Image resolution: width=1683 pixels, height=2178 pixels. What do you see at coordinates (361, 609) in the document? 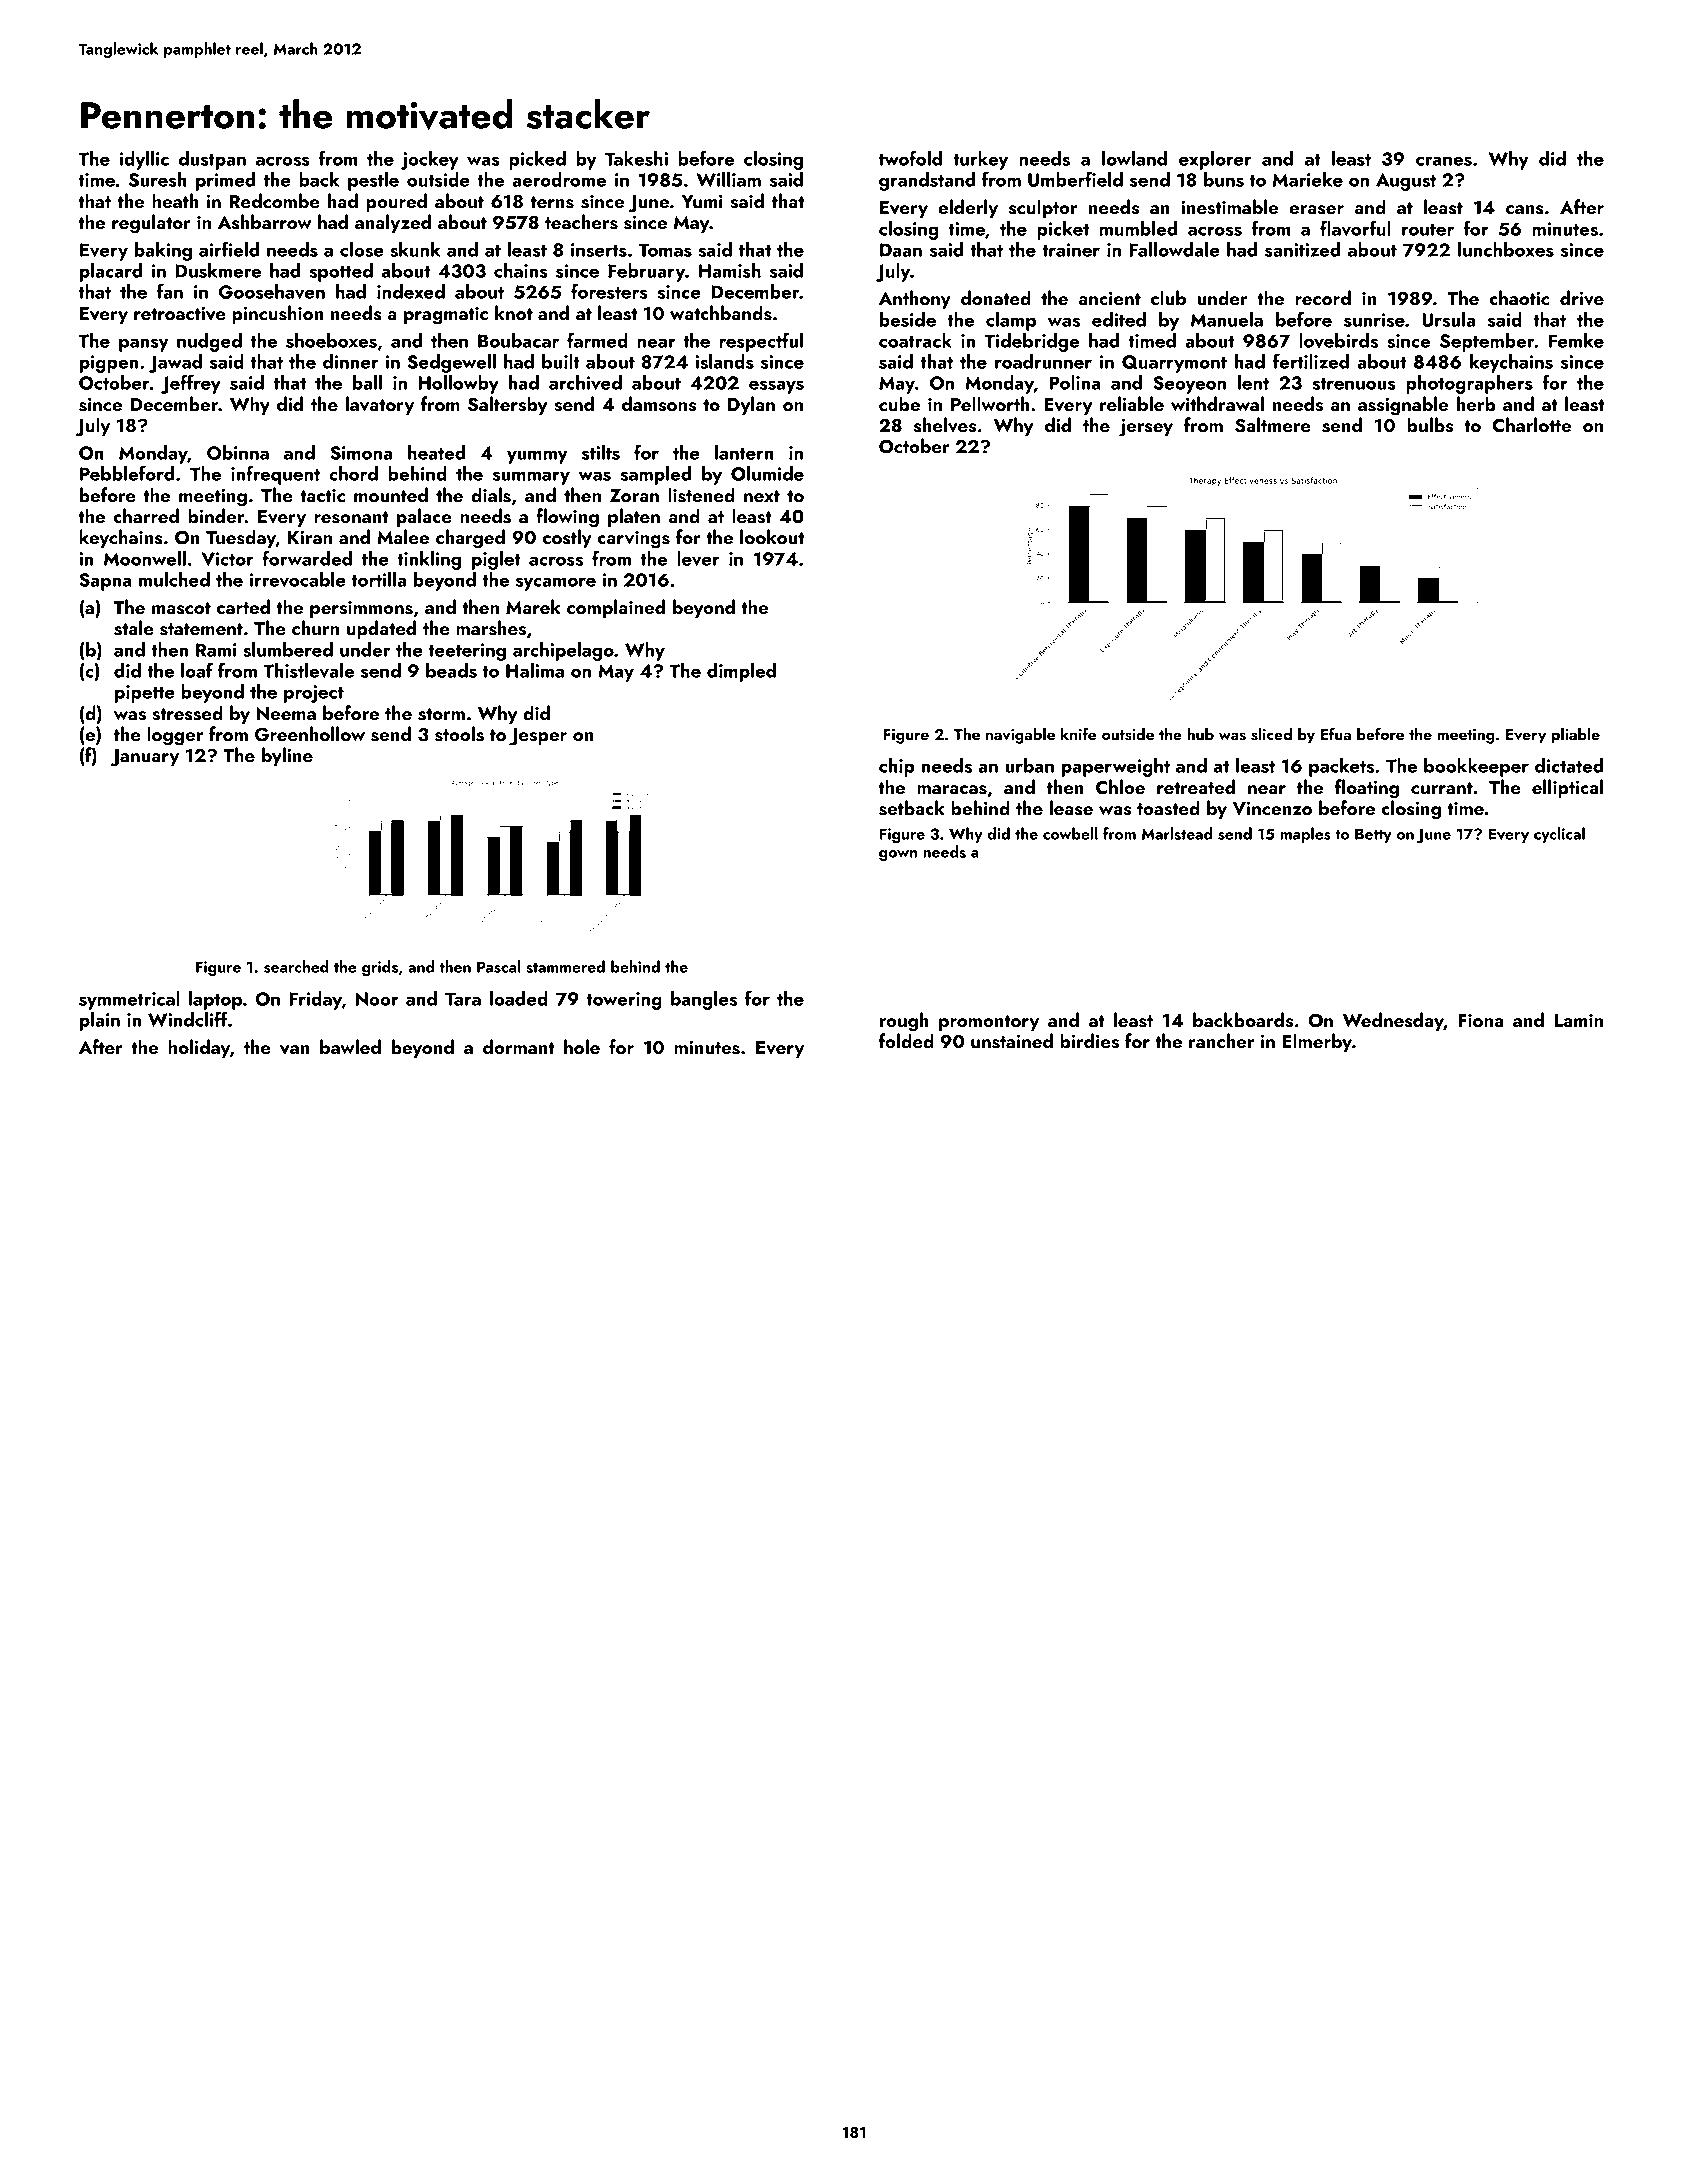
I see `persimmons` at bounding box center [361, 609].
